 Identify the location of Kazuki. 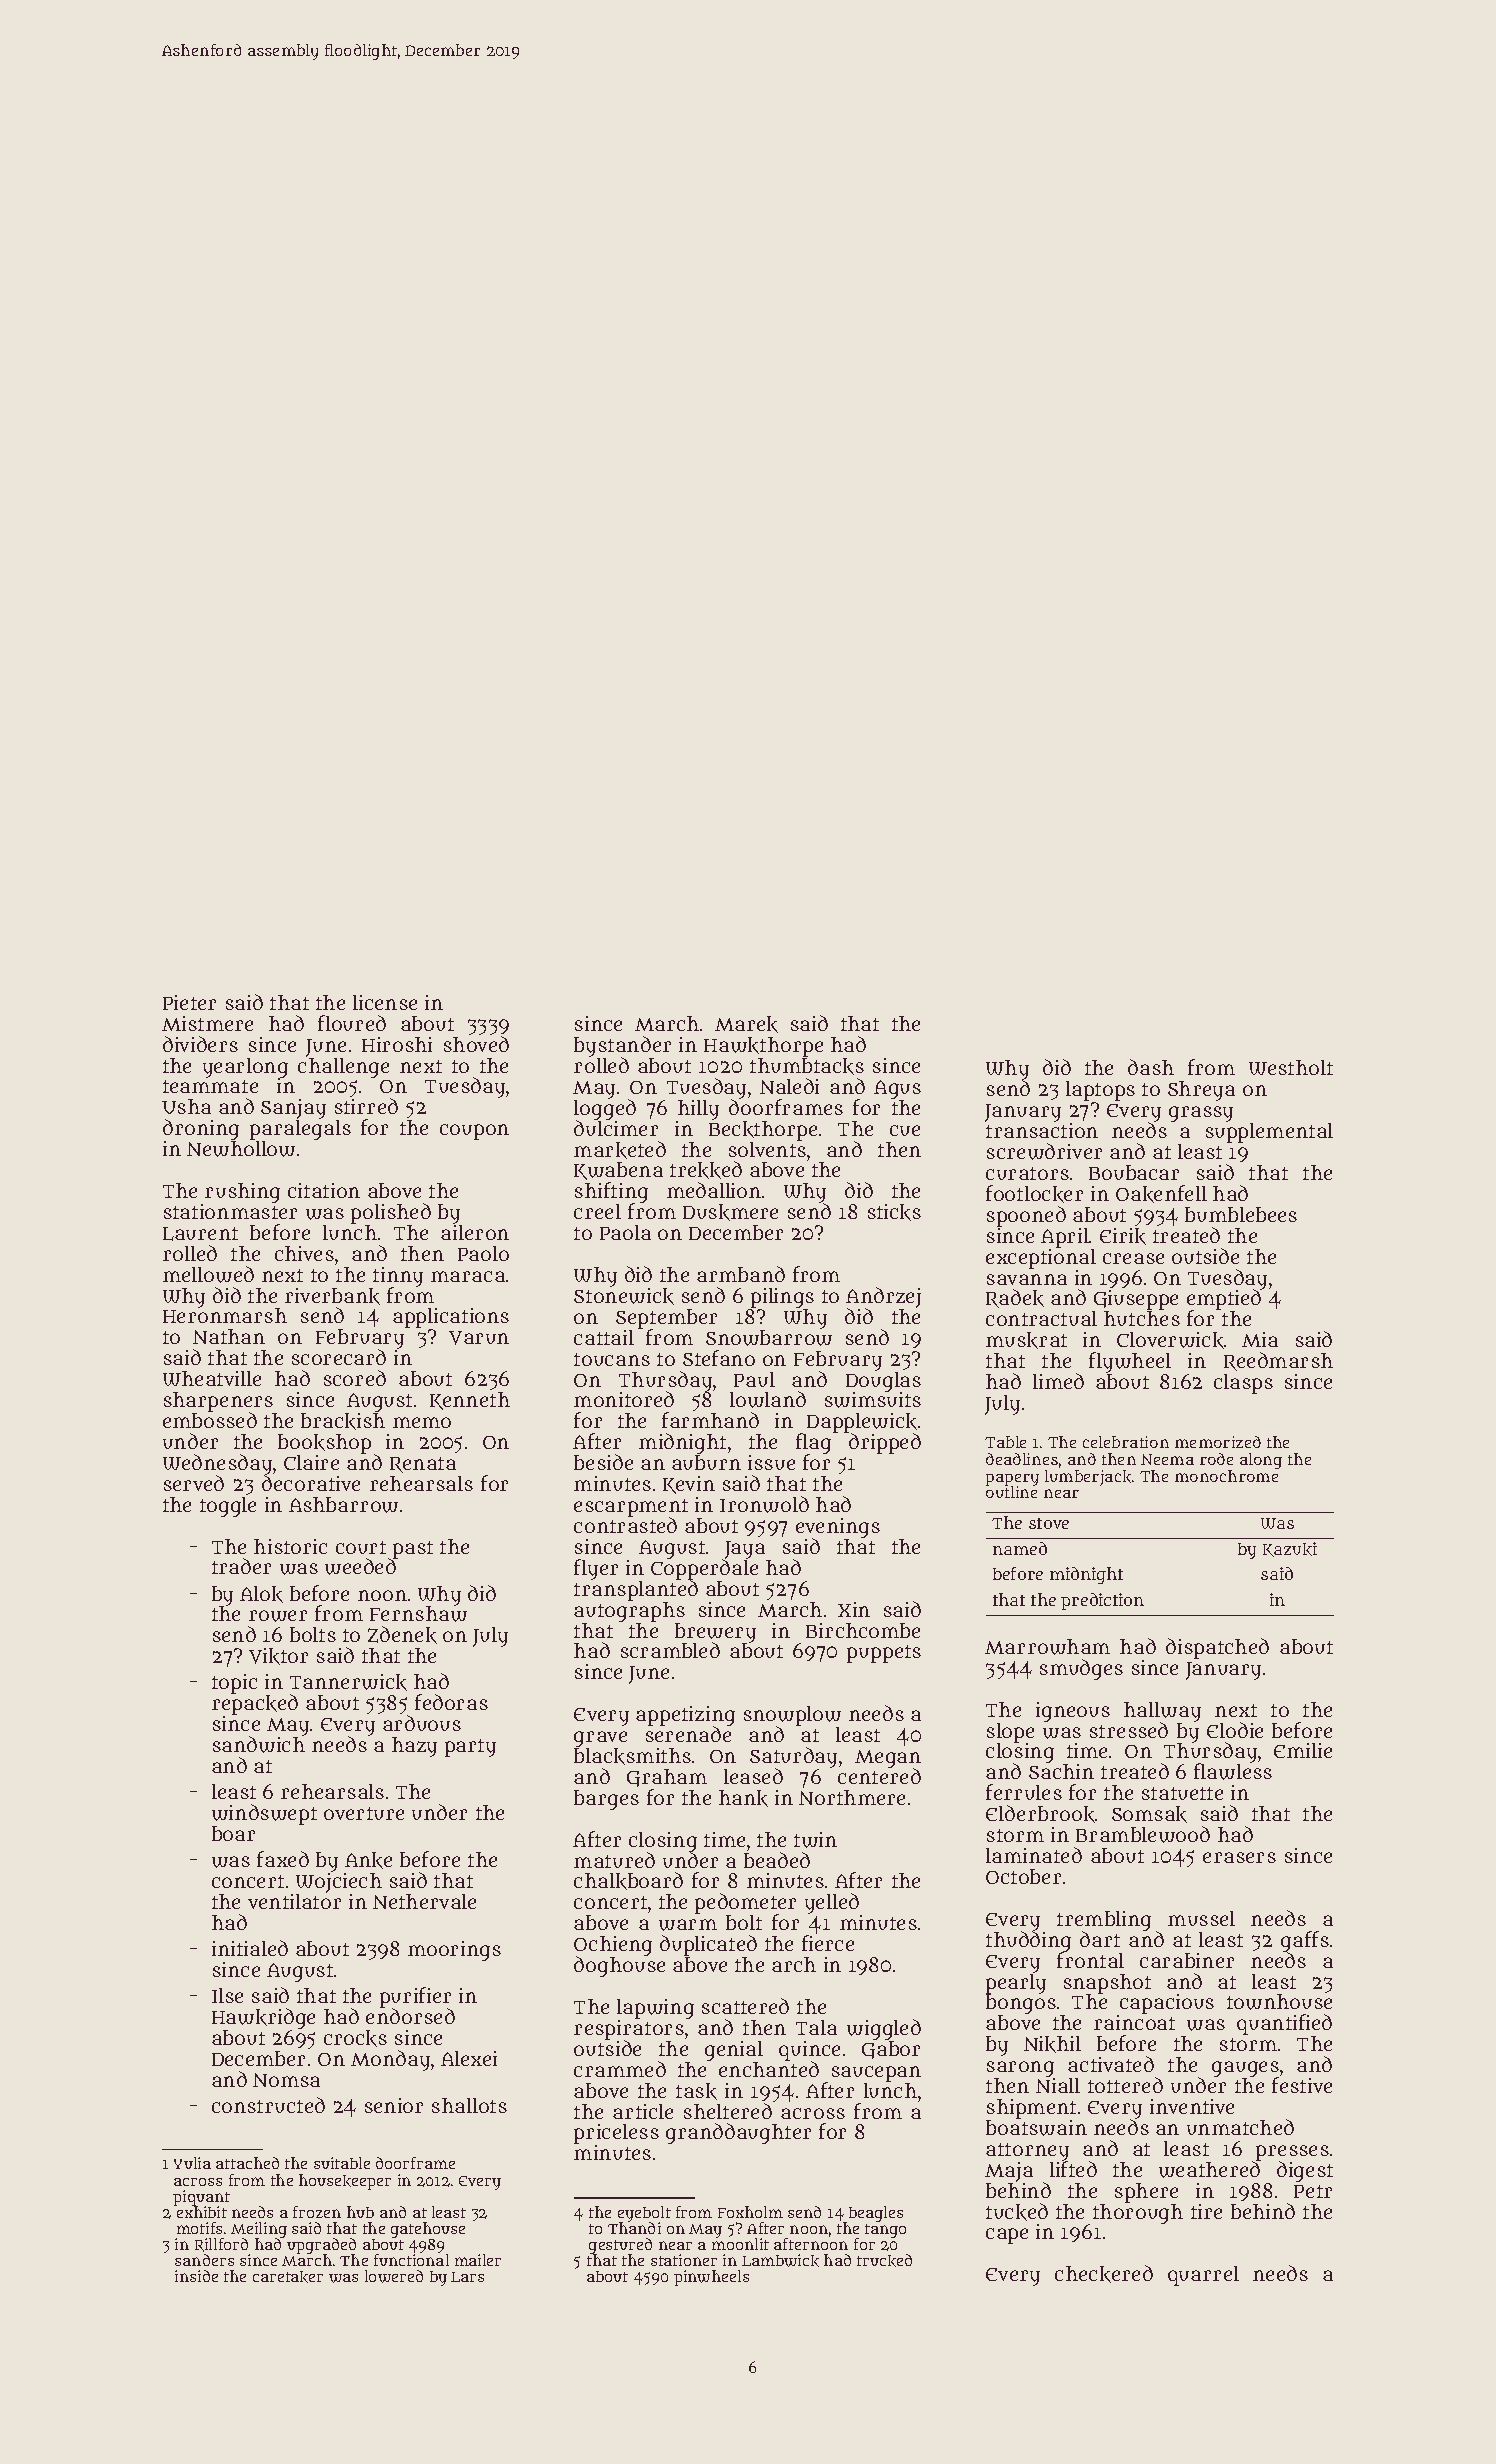
(1290, 1549).
